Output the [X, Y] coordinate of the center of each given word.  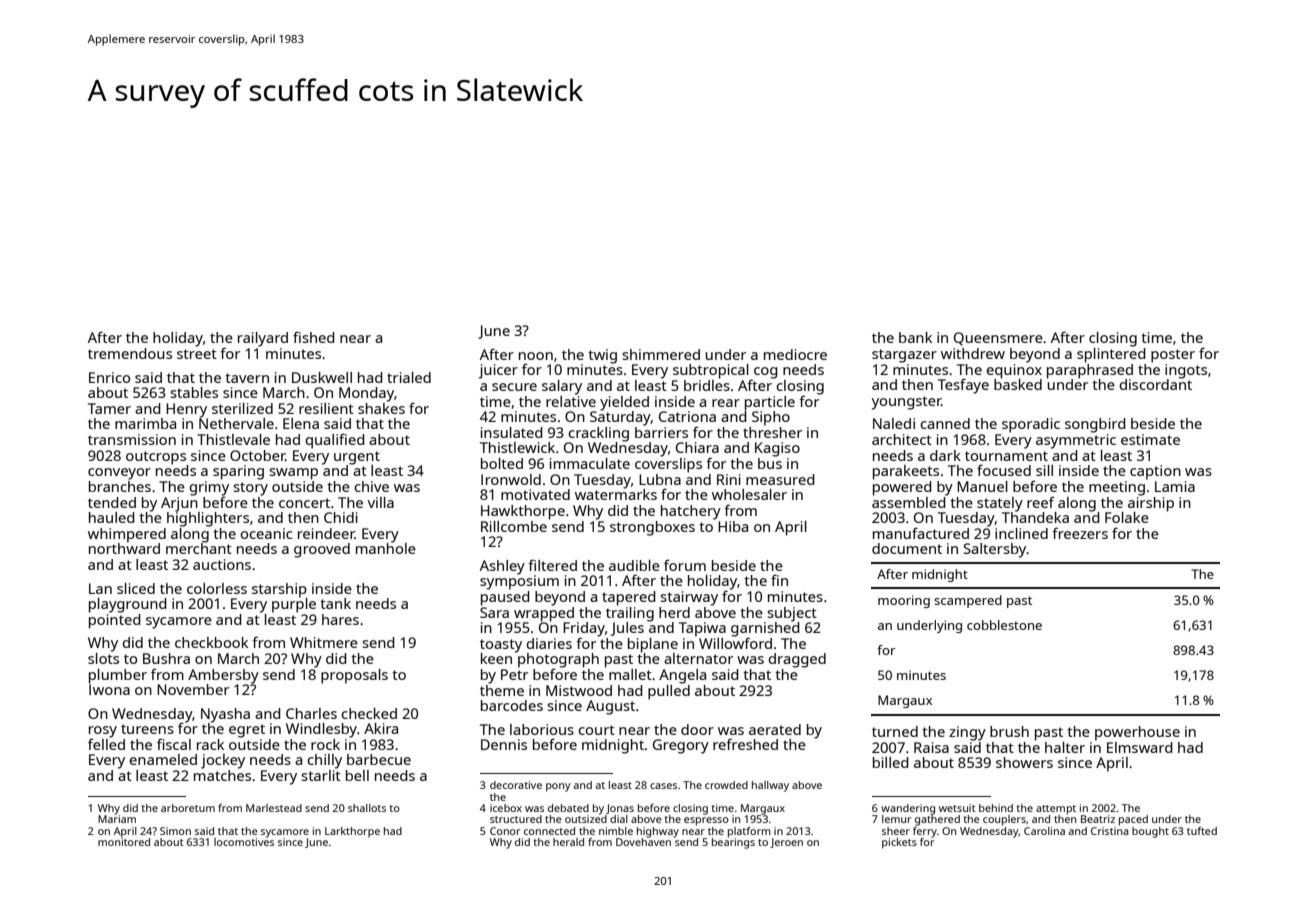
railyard [263, 339]
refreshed [745, 744]
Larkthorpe [352, 832]
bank [915, 337]
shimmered [661, 354]
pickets [899, 843]
